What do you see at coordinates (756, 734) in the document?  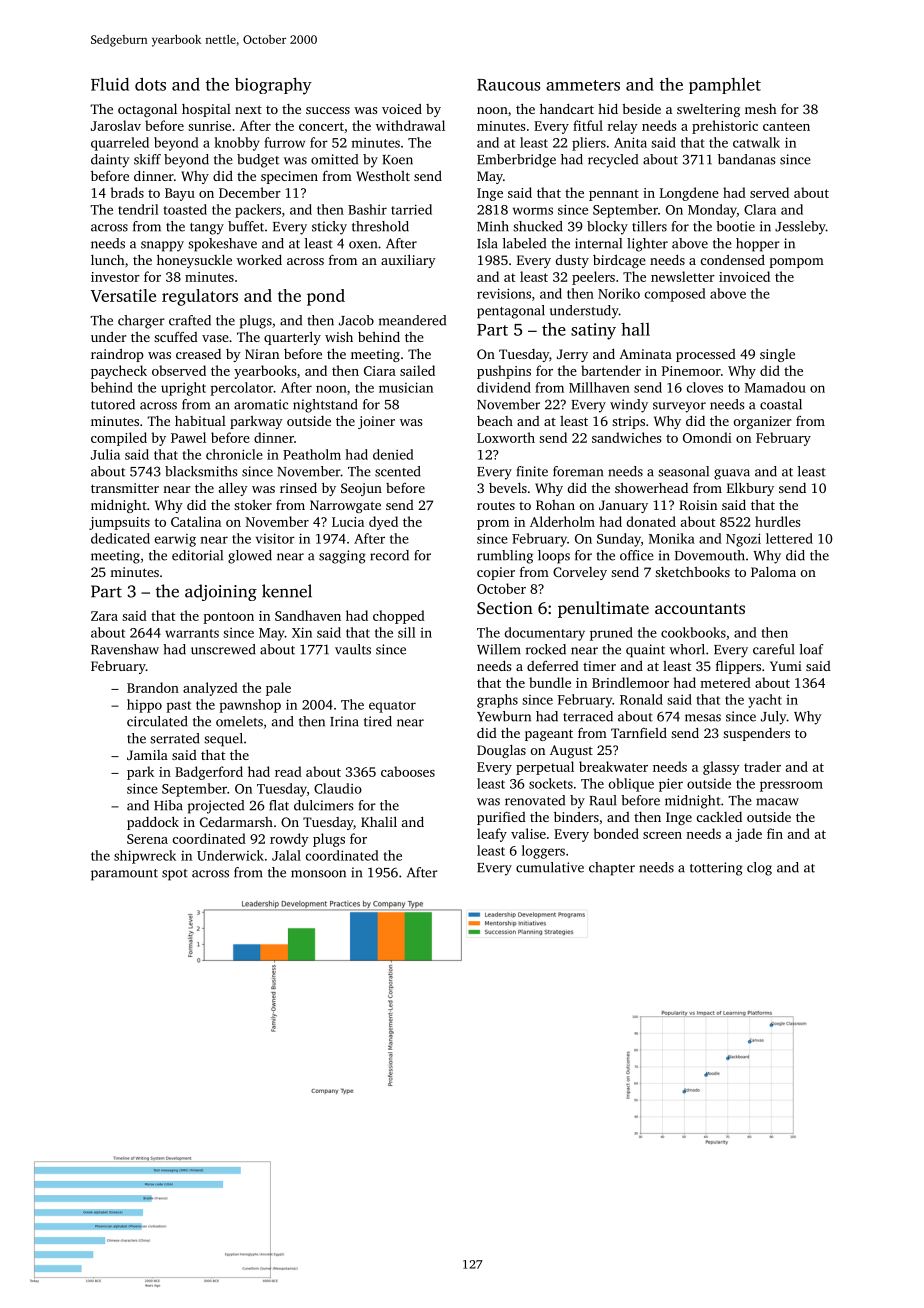 I see `suspenders` at bounding box center [756, 734].
